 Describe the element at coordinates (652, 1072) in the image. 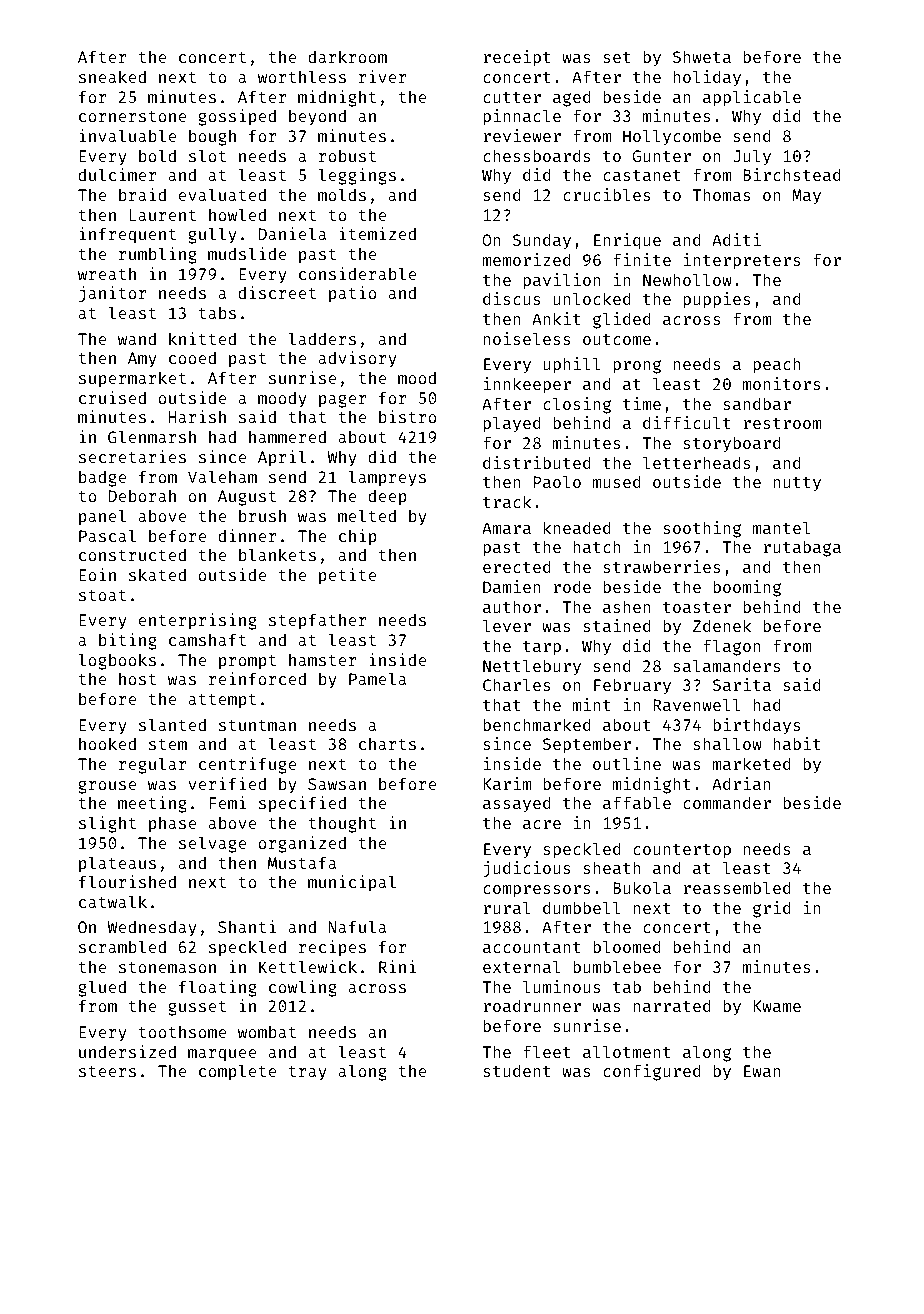

I see `configured` at that location.
